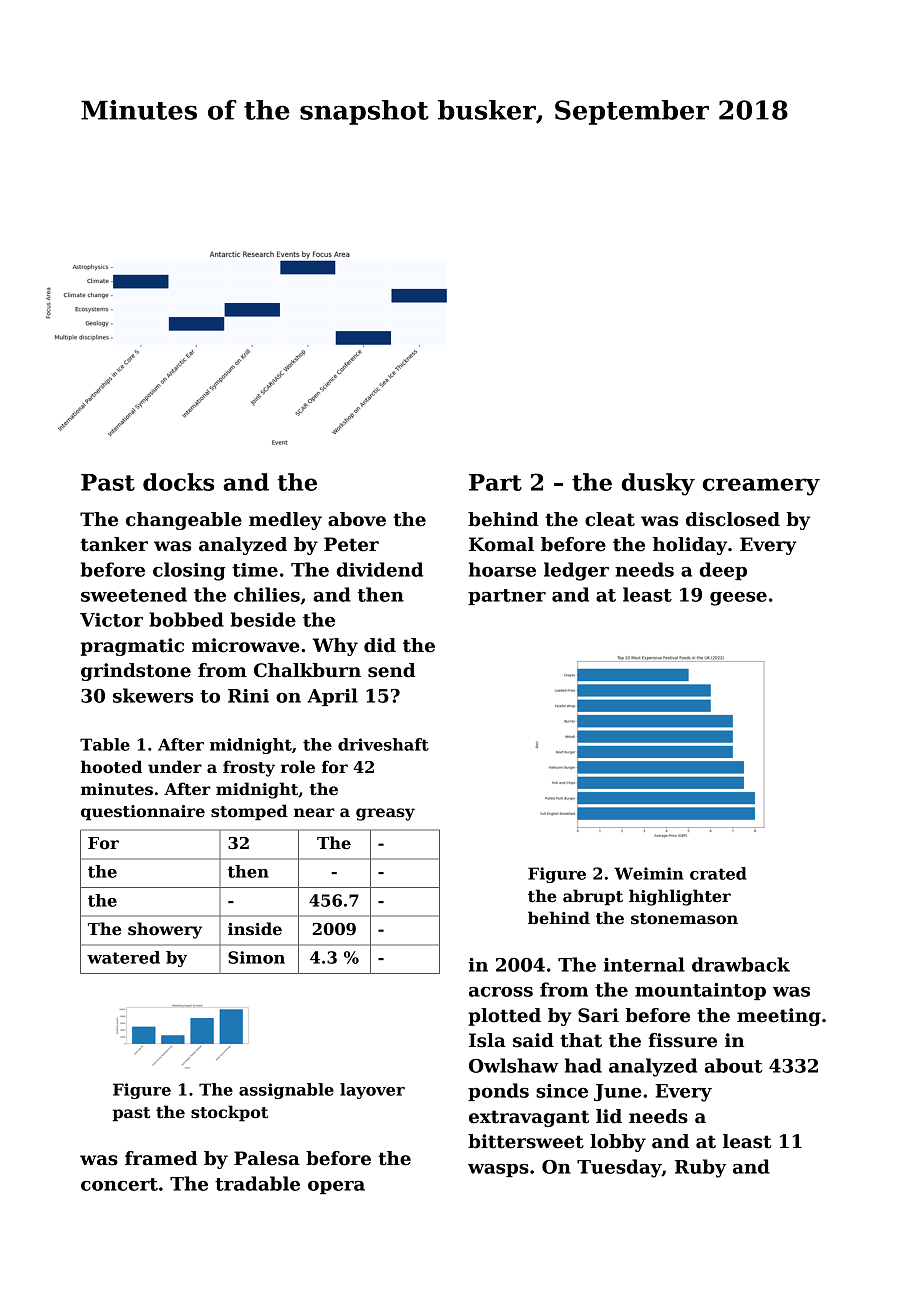  Describe the element at coordinates (379, 569) in the screenshot. I see `dividend` at that location.
